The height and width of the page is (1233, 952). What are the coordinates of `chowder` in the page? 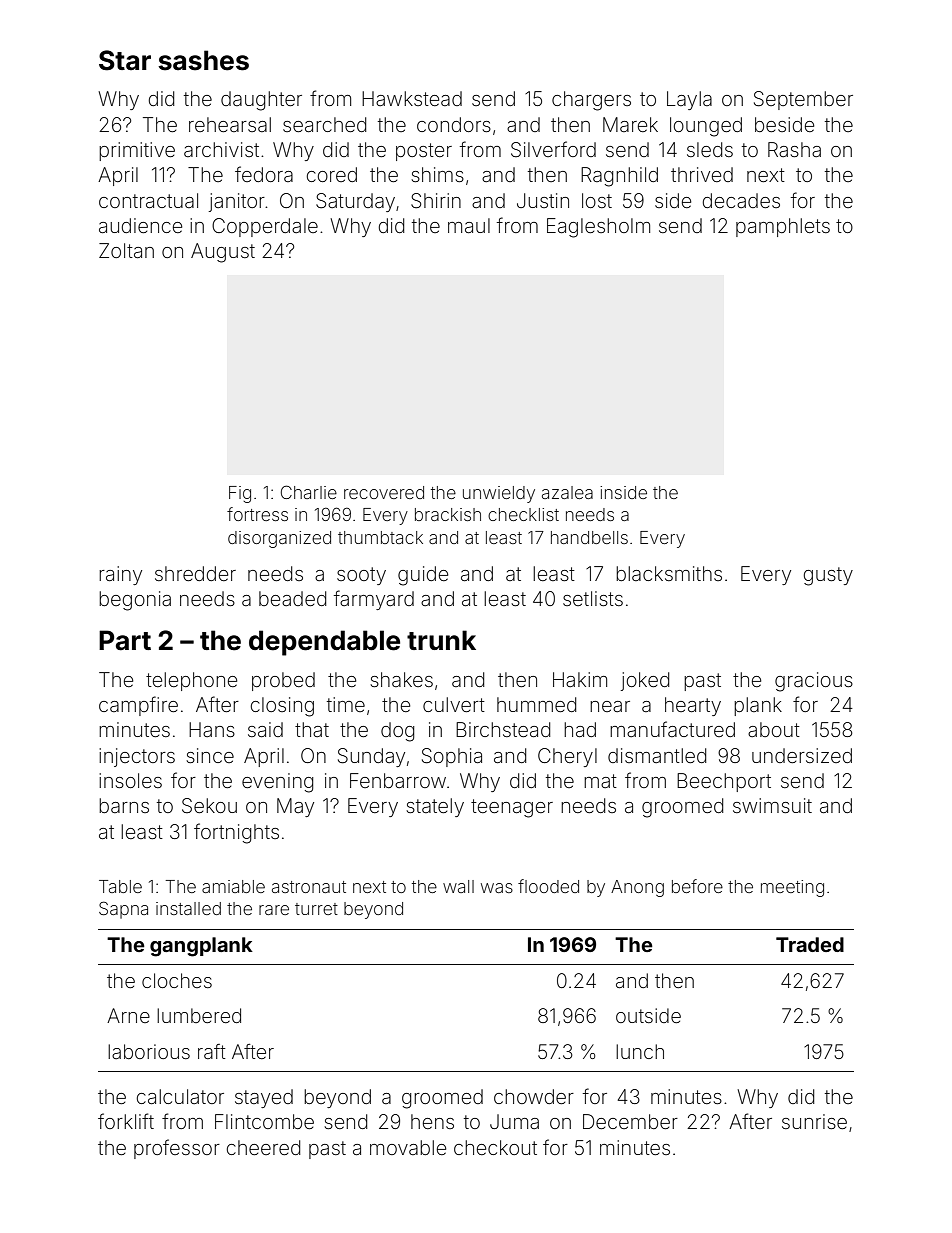 It's located at (534, 1096).
